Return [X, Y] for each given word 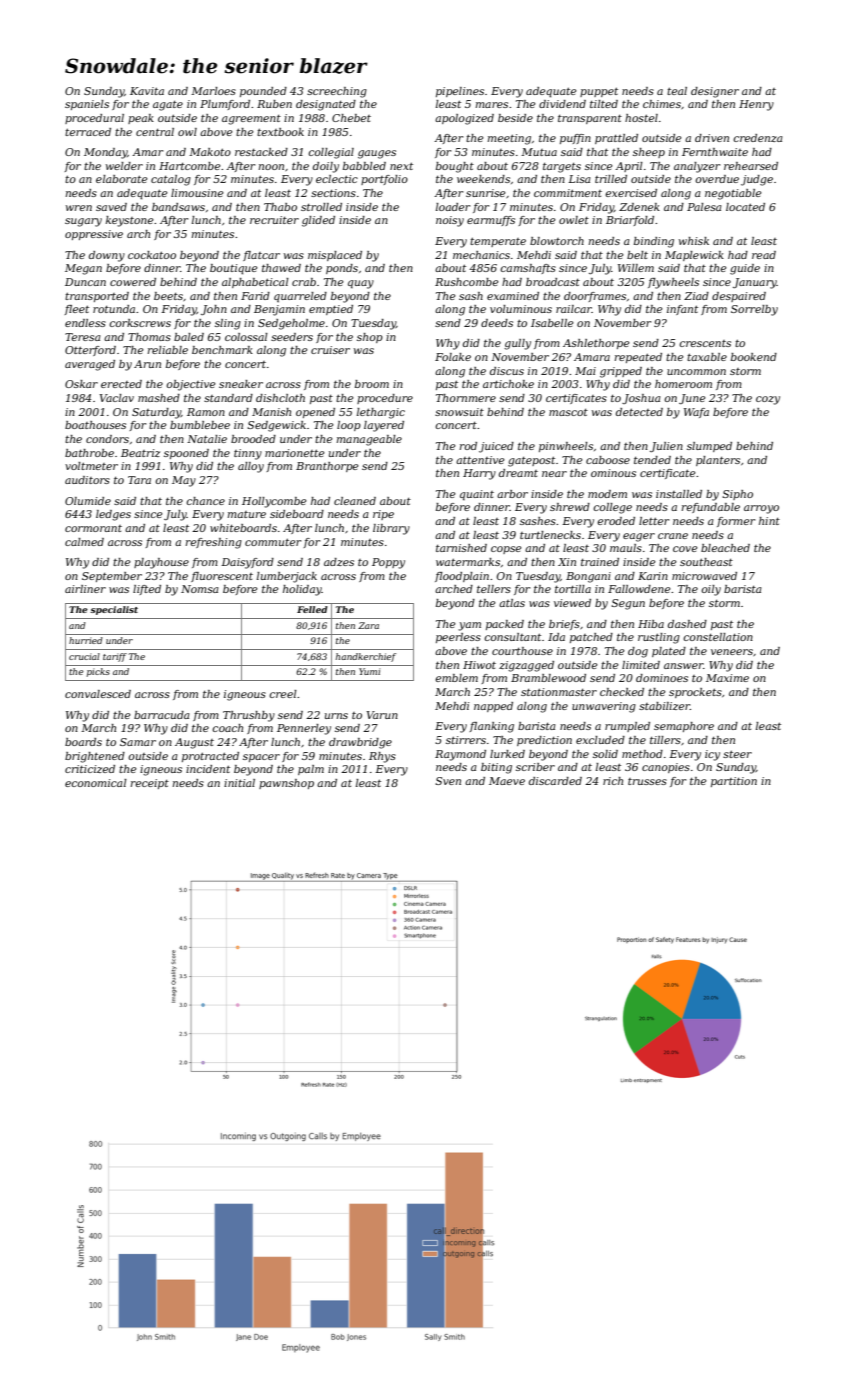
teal [677, 91]
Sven [448, 781]
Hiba [651, 624]
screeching [337, 92]
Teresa [82, 337]
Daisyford [247, 563]
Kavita [147, 91]
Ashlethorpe [596, 344]
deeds [497, 323]
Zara [368, 625]
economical [96, 783]
